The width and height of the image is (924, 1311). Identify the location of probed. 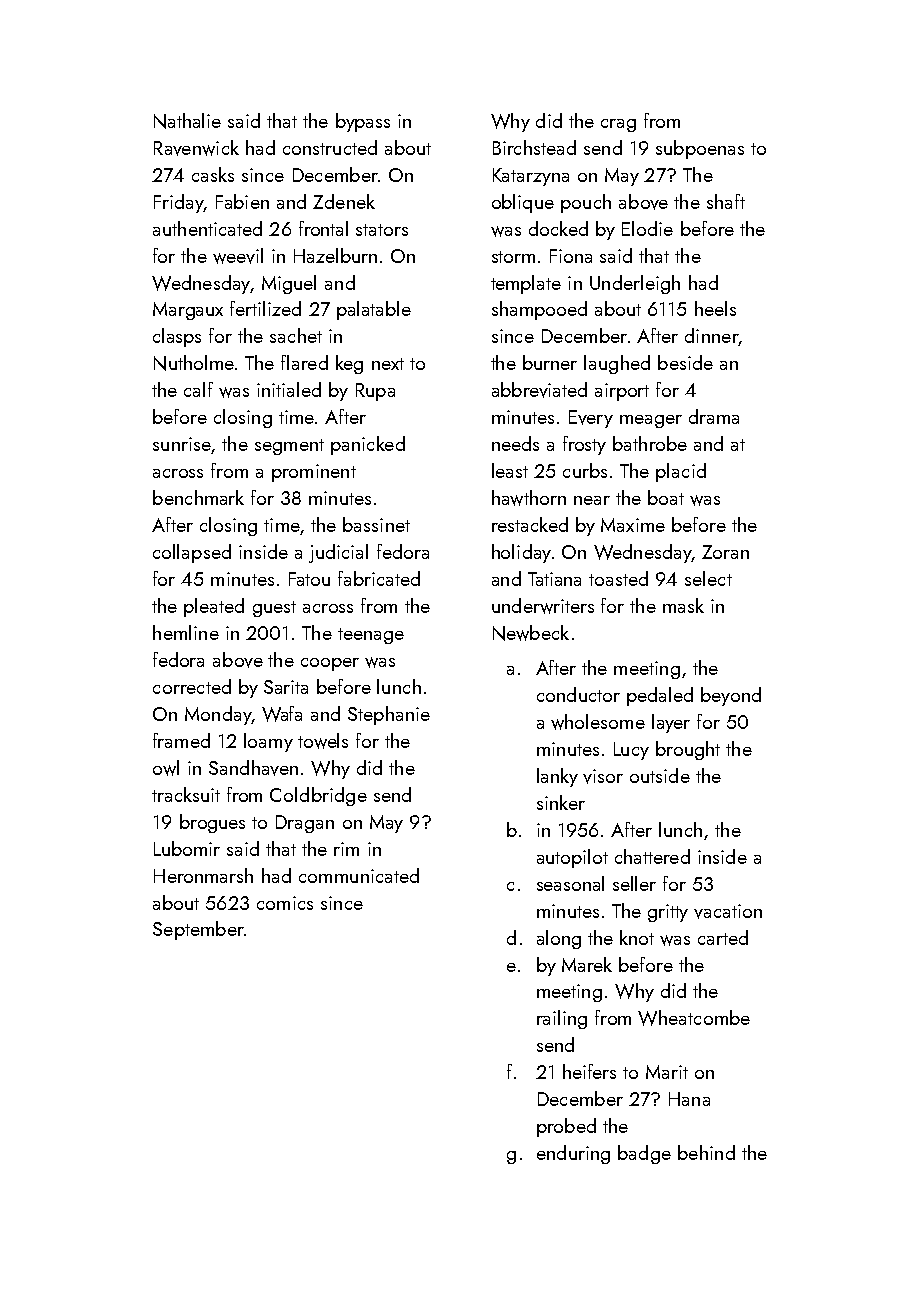
(566, 1127).
